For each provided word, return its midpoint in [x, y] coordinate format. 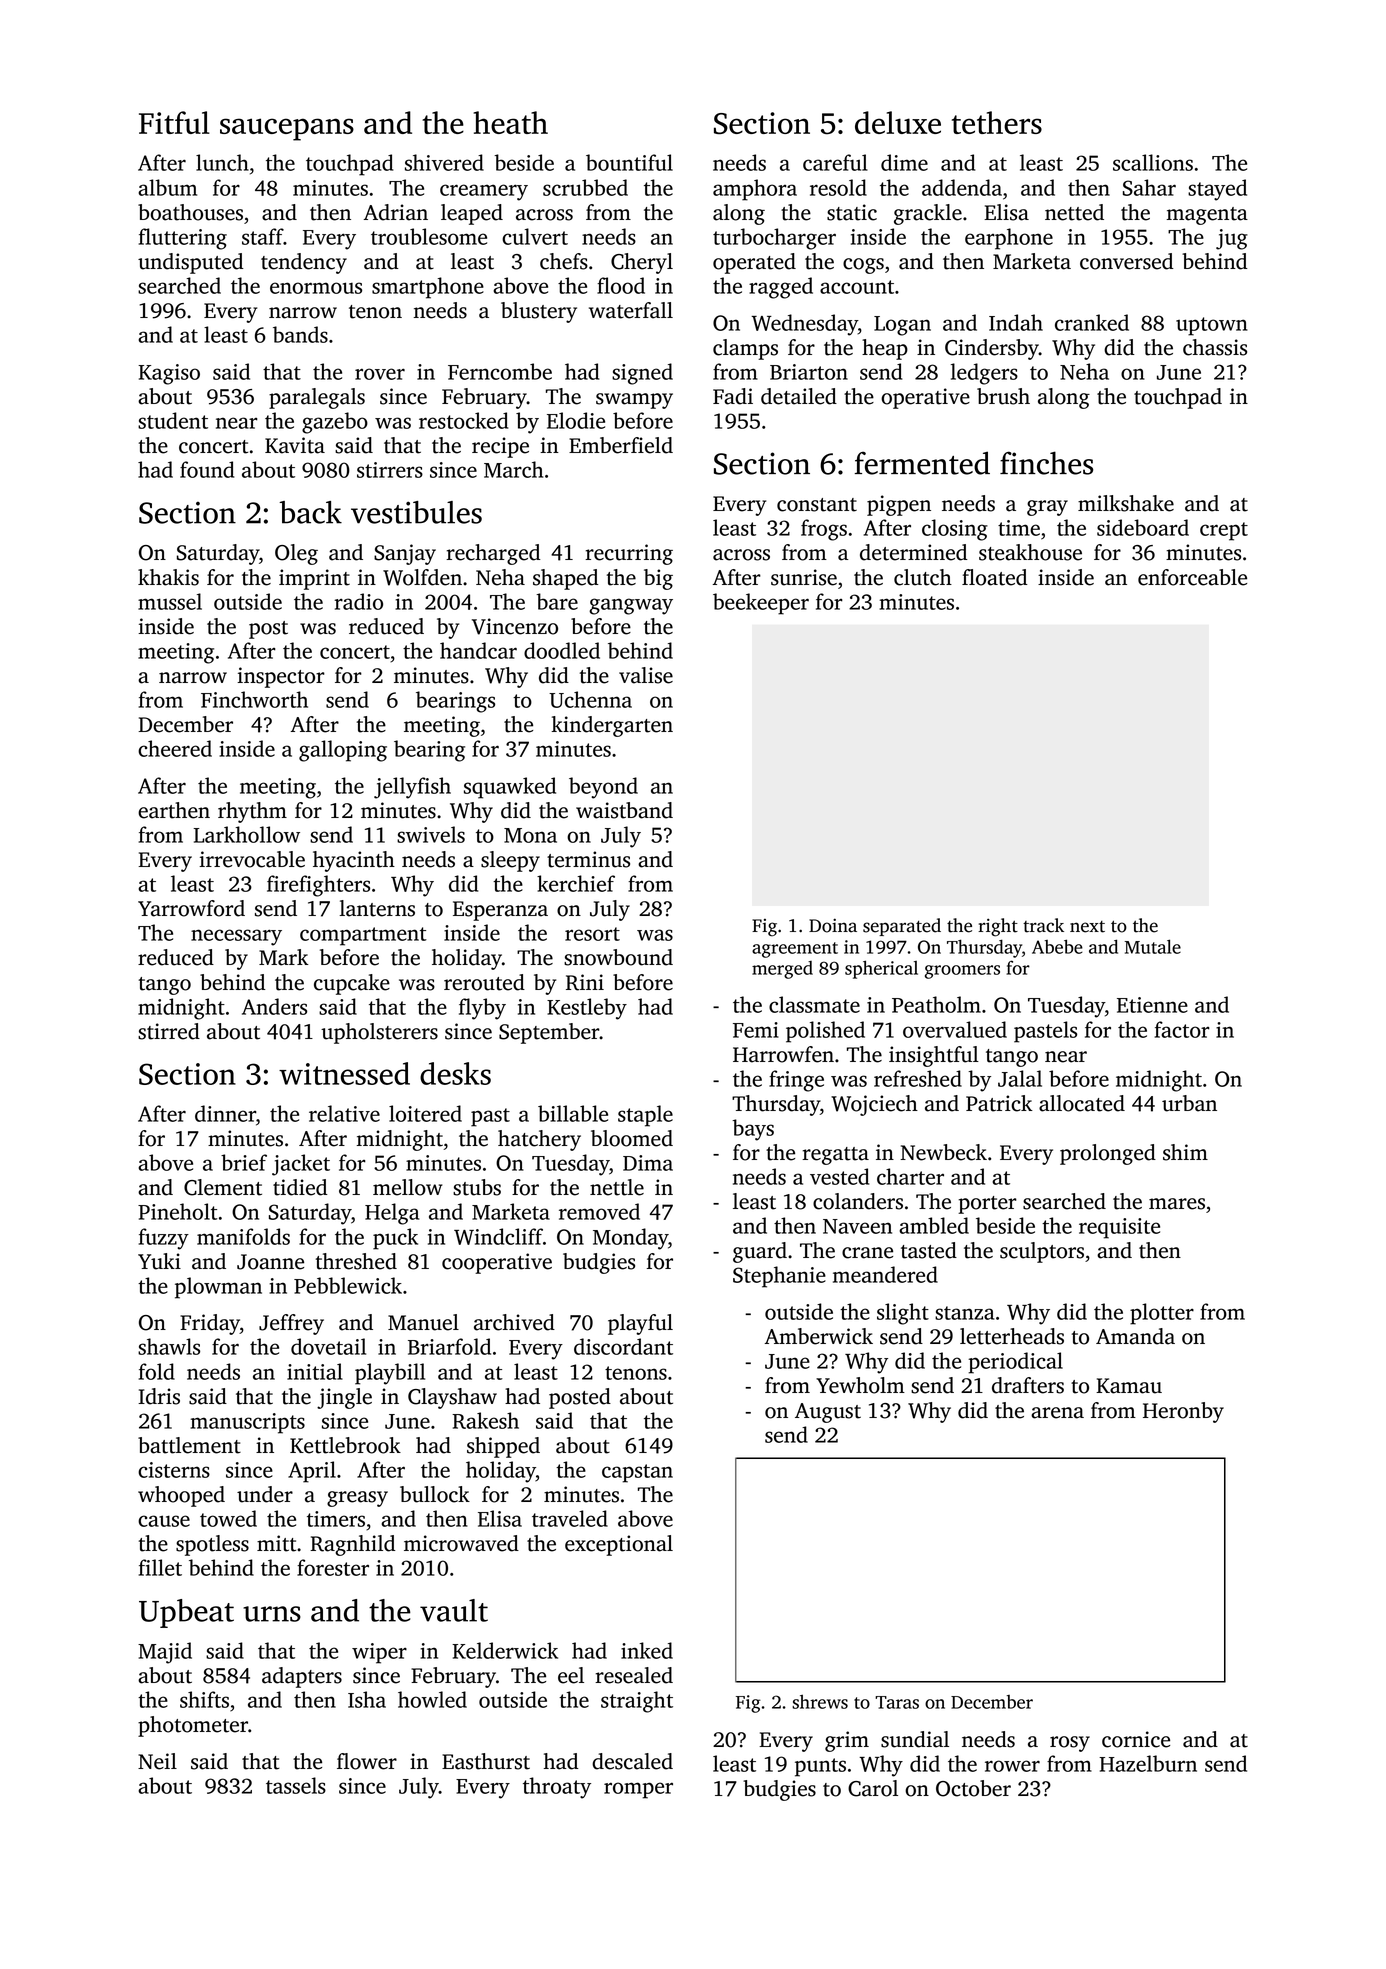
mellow [407, 1187]
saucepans [287, 129]
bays [753, 1130]
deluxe [898, 122]
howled [432, 1699]
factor [1182, 1029]
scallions [1153, 162]
